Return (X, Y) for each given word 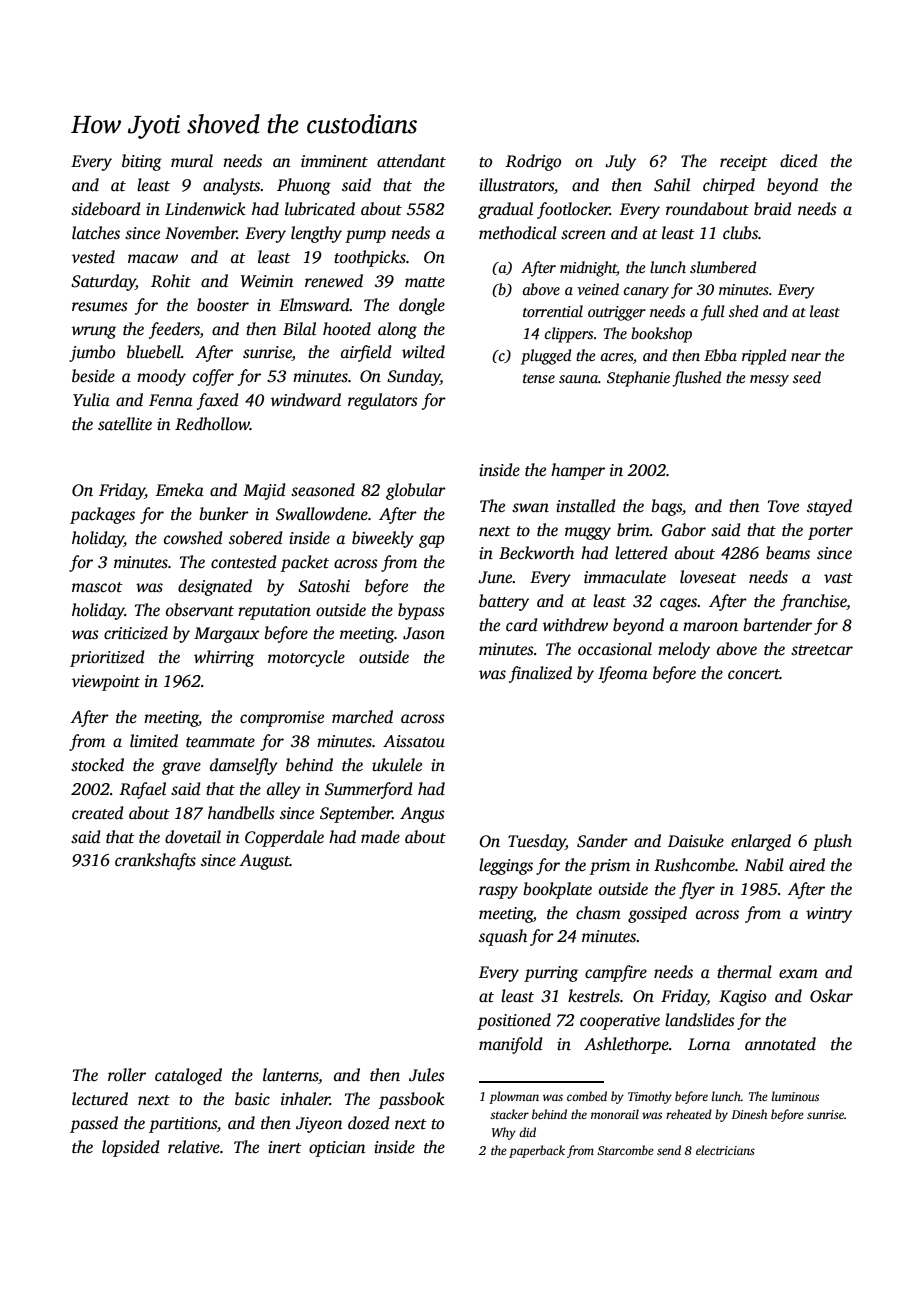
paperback (537, 1151)
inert (285, 1147)
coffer (213, 377)
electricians (725, 1150)
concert (754, 674)
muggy (588, 533)
